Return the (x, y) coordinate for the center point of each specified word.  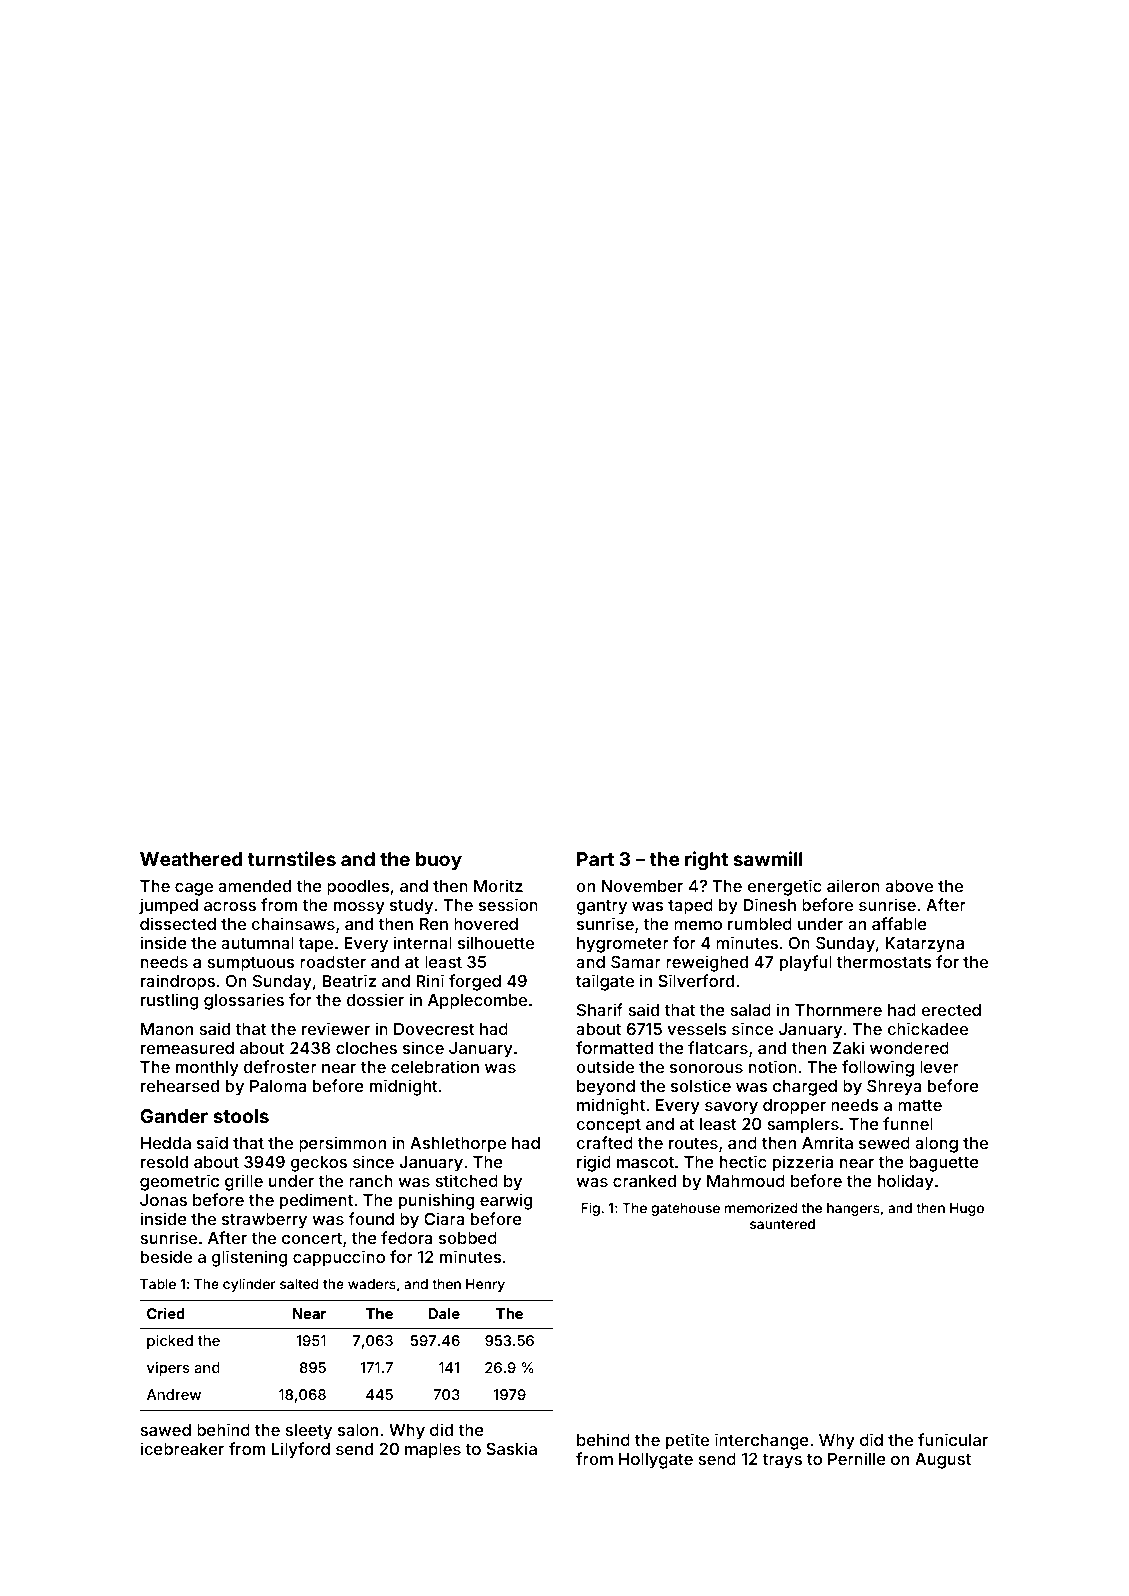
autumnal (257, 943)
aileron (853, 885)
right (706, 860)
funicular (953, 1439)
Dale (444, 1313)
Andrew (174, 1394)
